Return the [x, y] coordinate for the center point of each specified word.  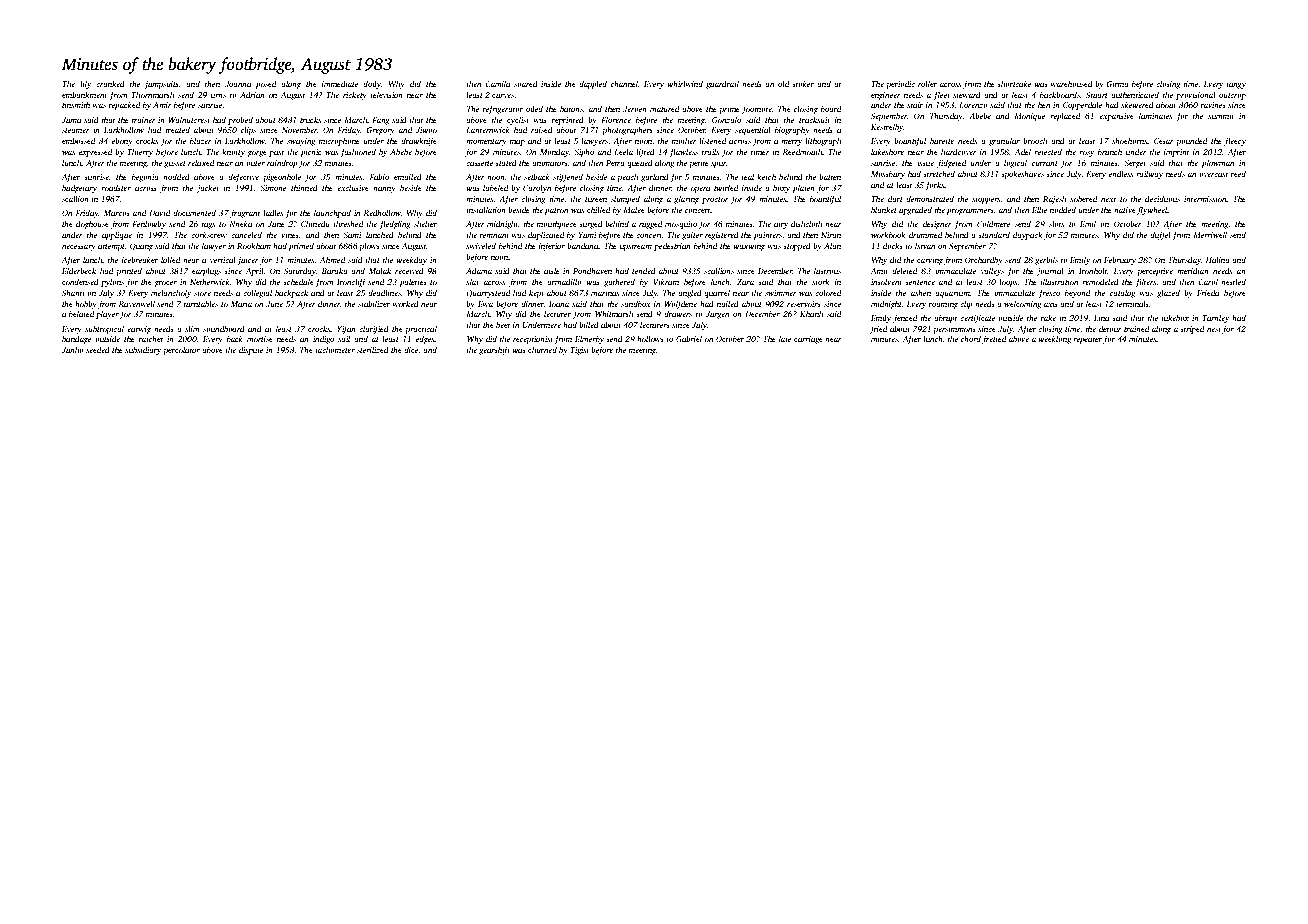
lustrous [827, 271]
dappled [593, 85]
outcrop [1232, 96]
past [277, 153]
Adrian [252, 95]
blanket [884, 210]
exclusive [353, 188]
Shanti [73, 293]
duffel [1160, 235]
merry [791, 143]
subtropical [104, 330]
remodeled [1100, 282]
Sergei [1135, 164]
